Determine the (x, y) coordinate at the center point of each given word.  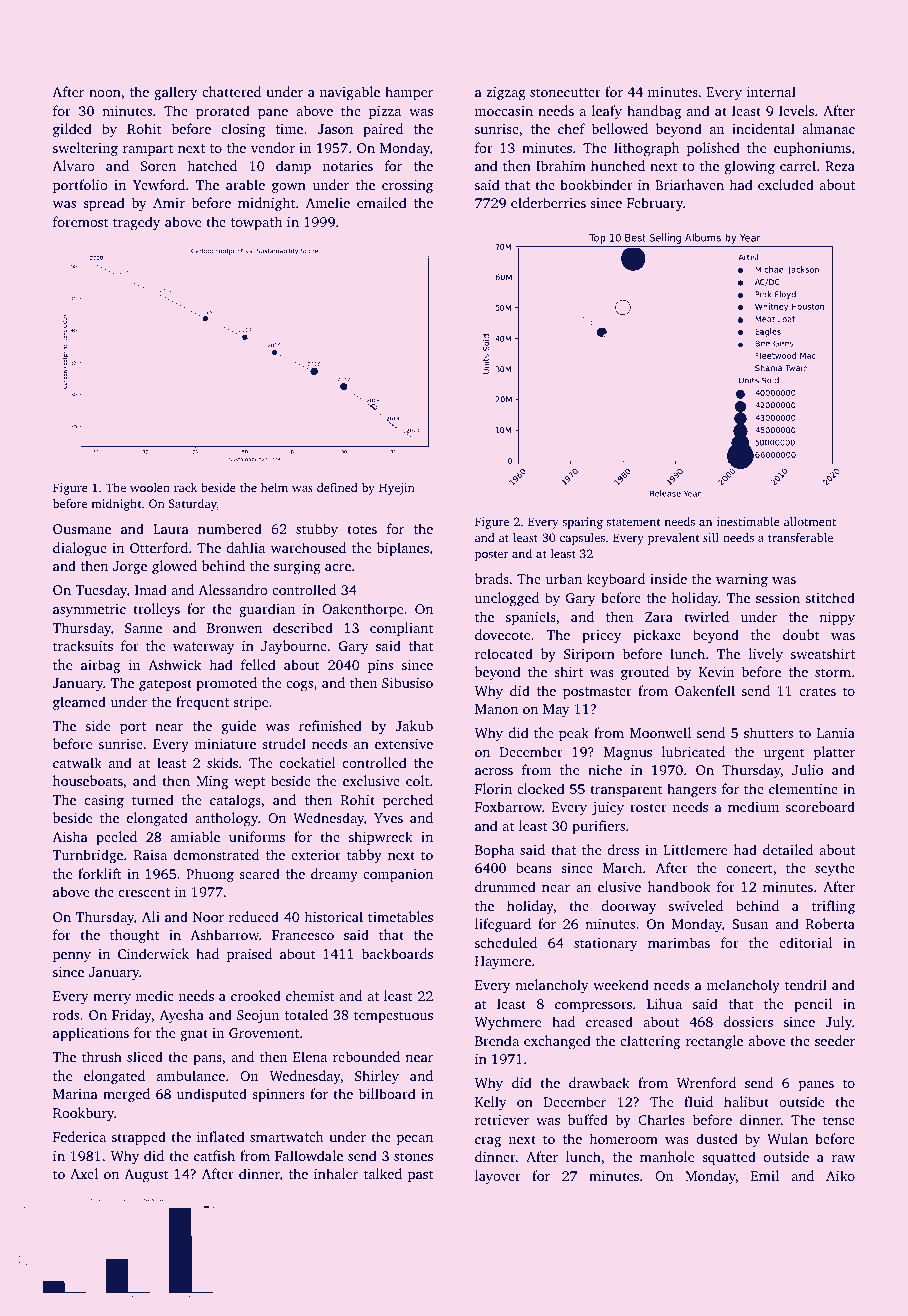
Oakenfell (705, 690)
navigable (350, 93)
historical (333, 916)
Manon (496, 709)
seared (259, 873)
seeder (835, 1040)
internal (771, 91)
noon (105, 93)
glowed (174, 567)
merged (126, 1095)
